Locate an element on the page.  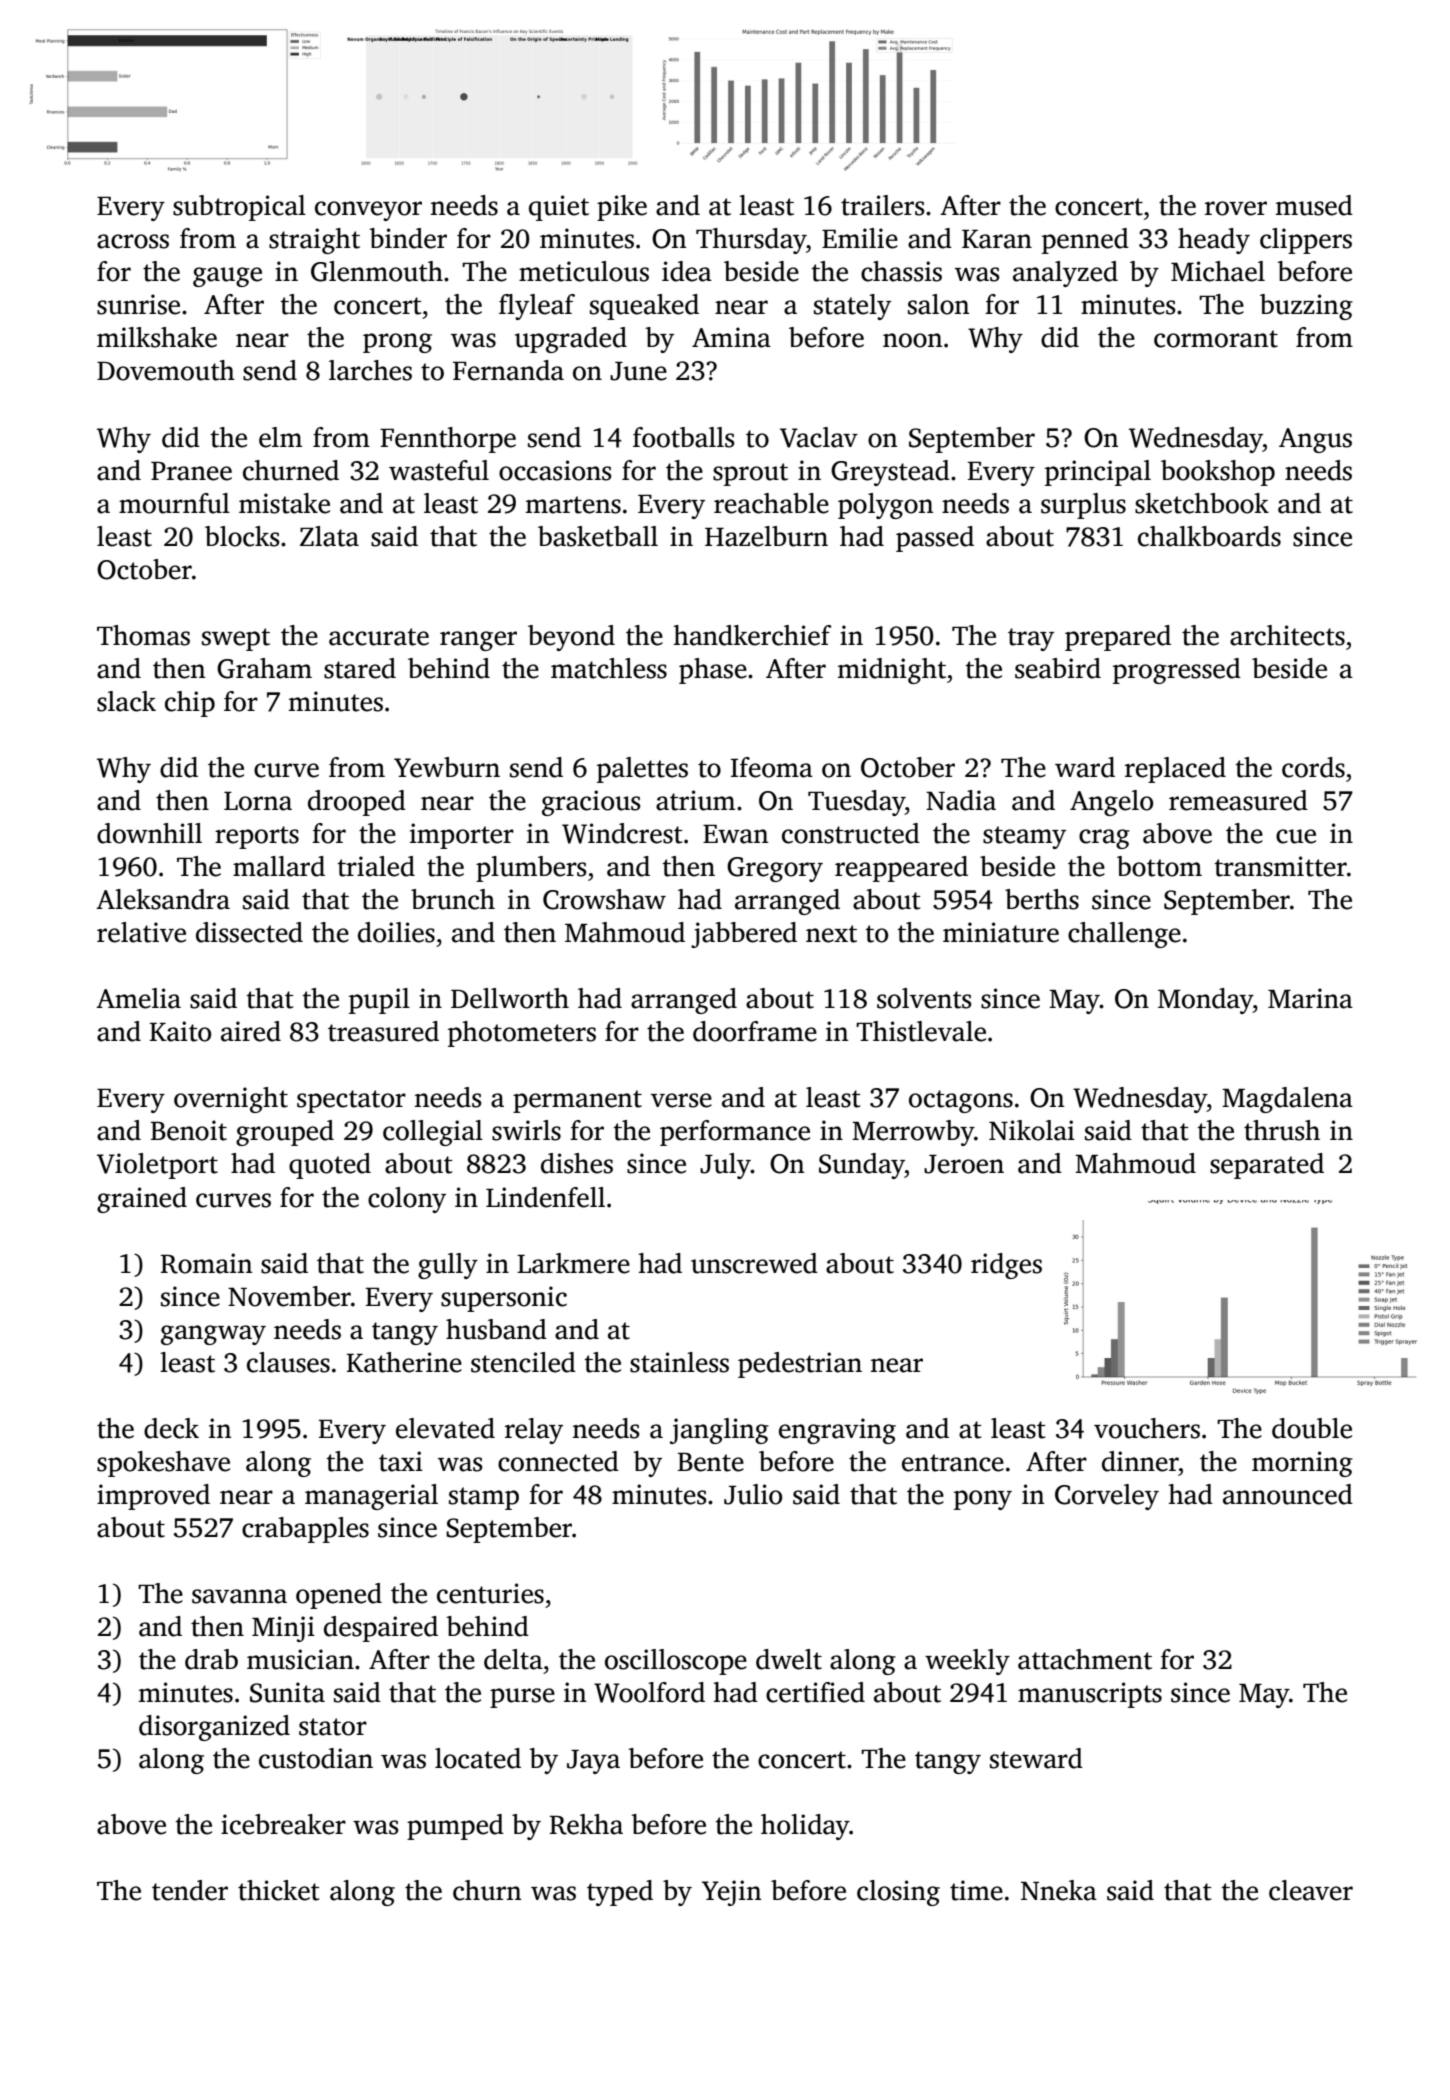
vouchers is located at coordinates (1147, 1428).
